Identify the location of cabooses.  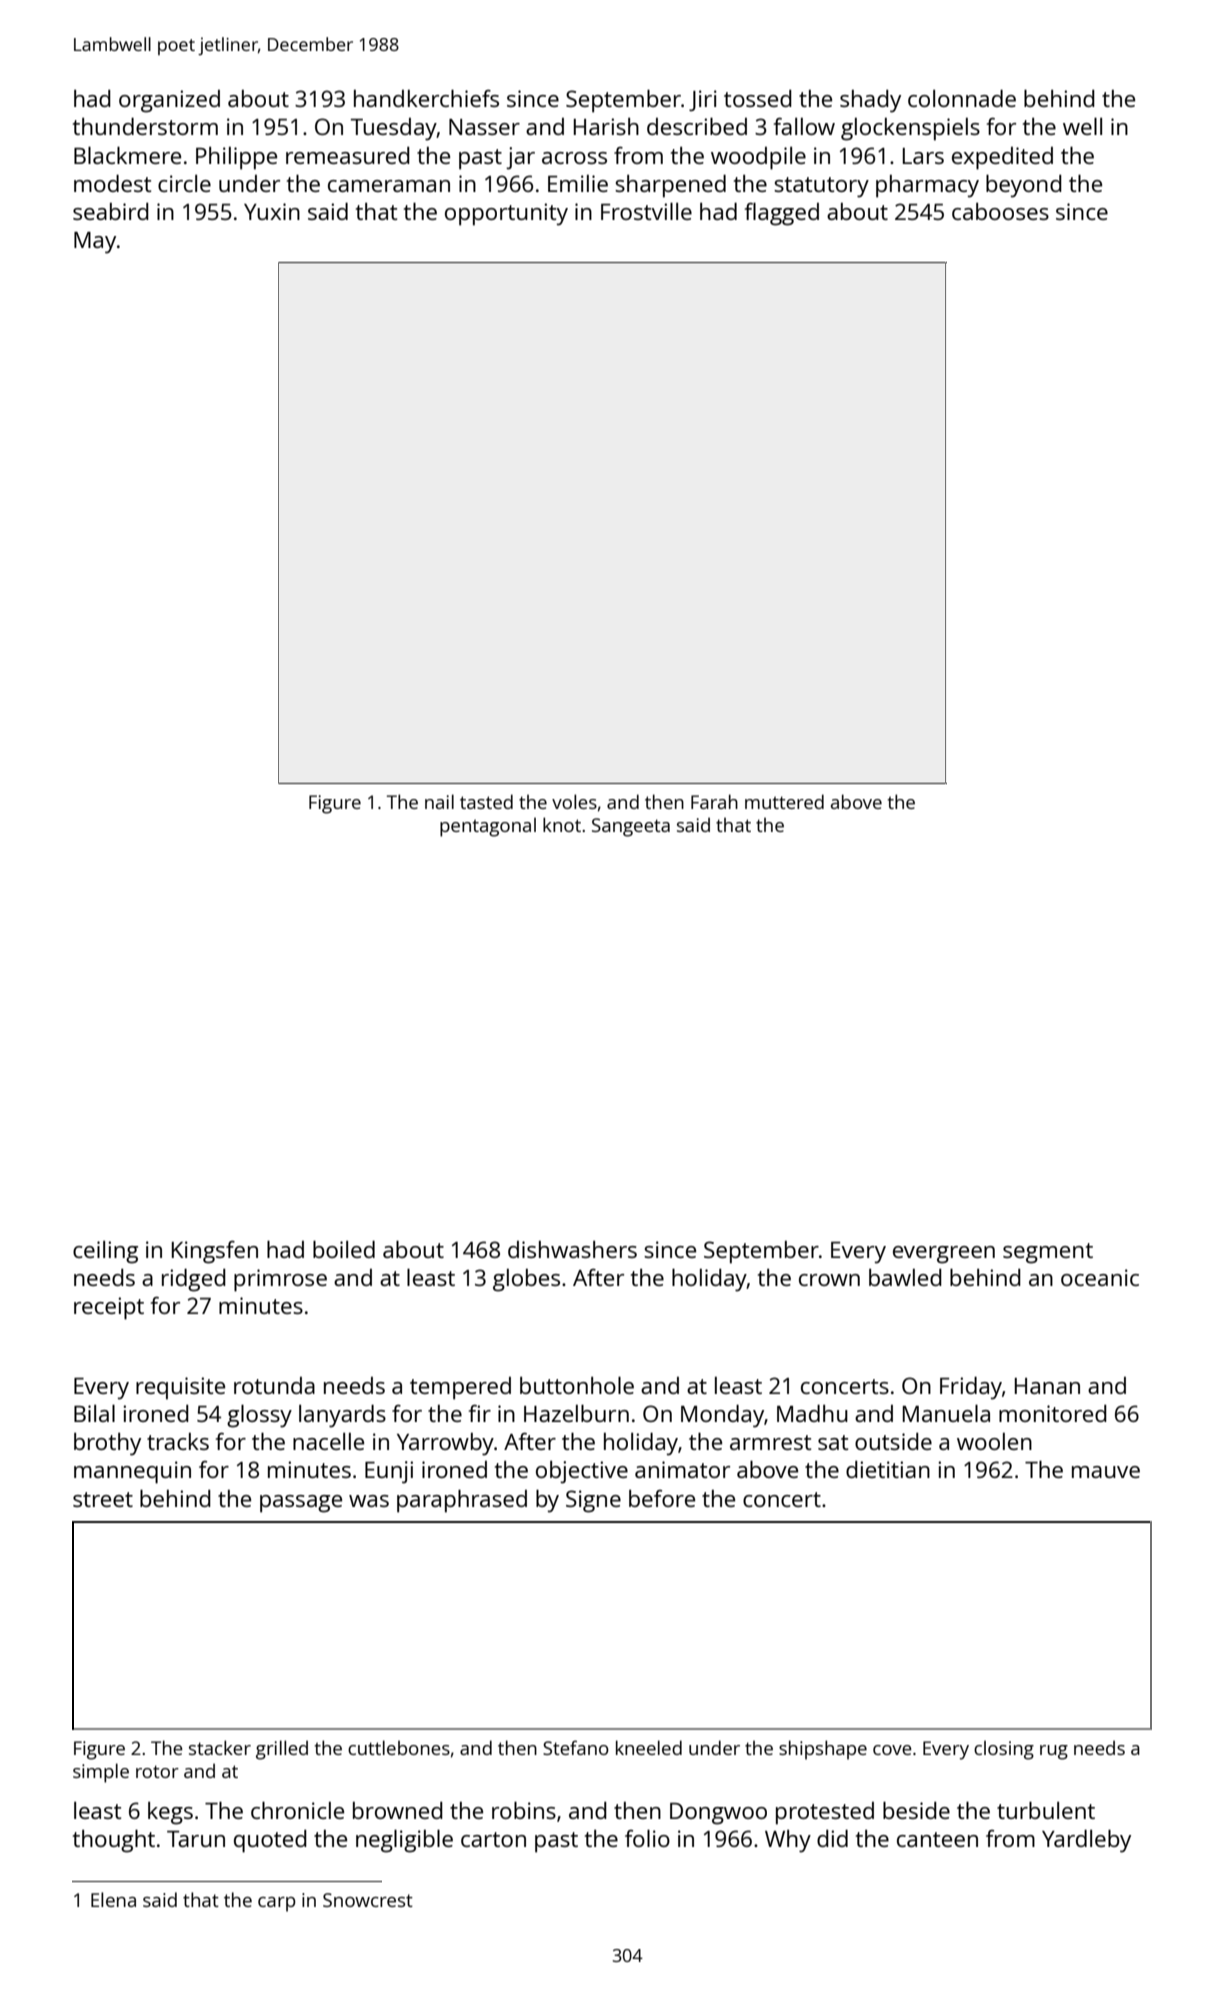
(1000, 211).
